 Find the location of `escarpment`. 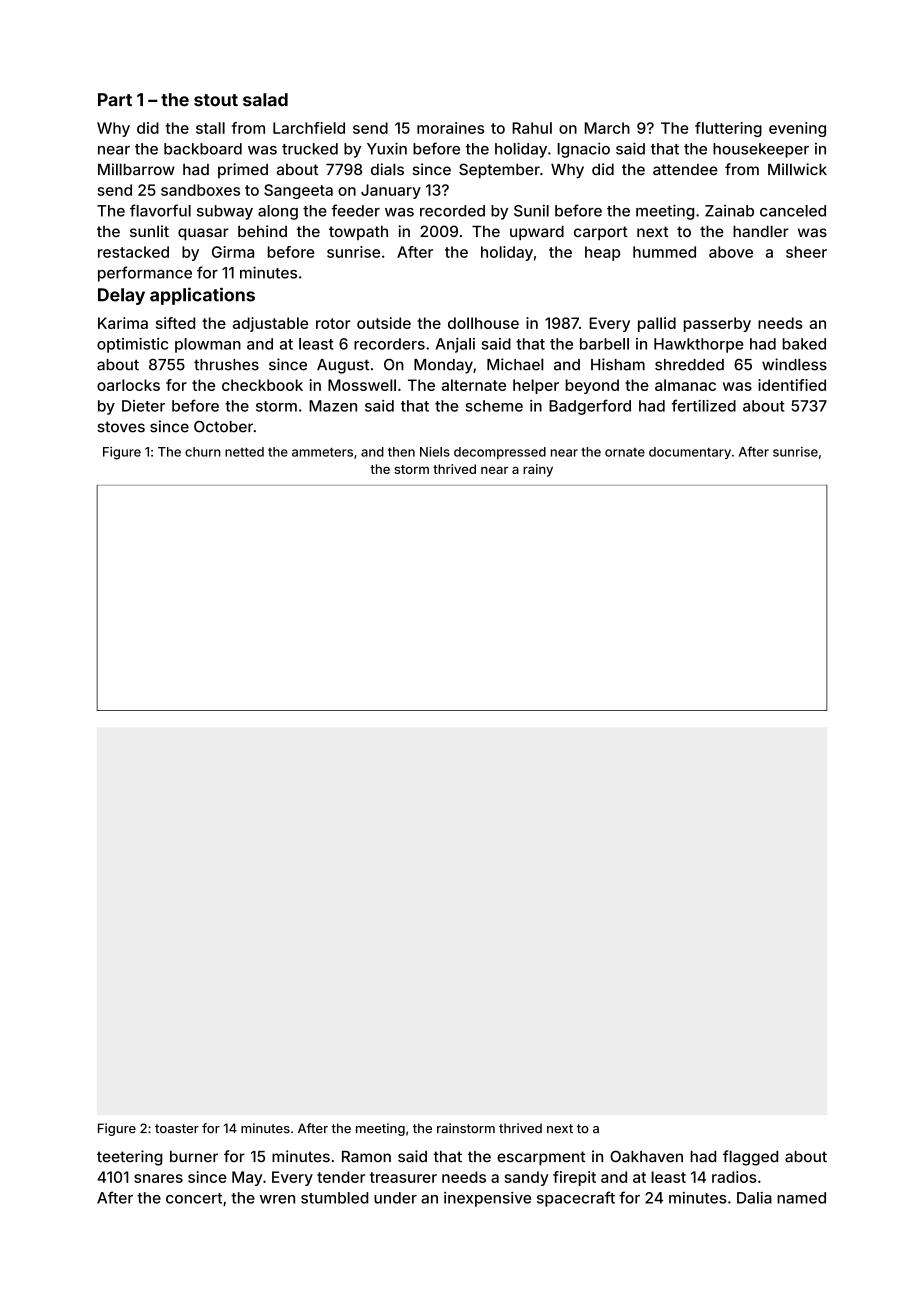

escarpment is located at coordinates (541, 1158).
